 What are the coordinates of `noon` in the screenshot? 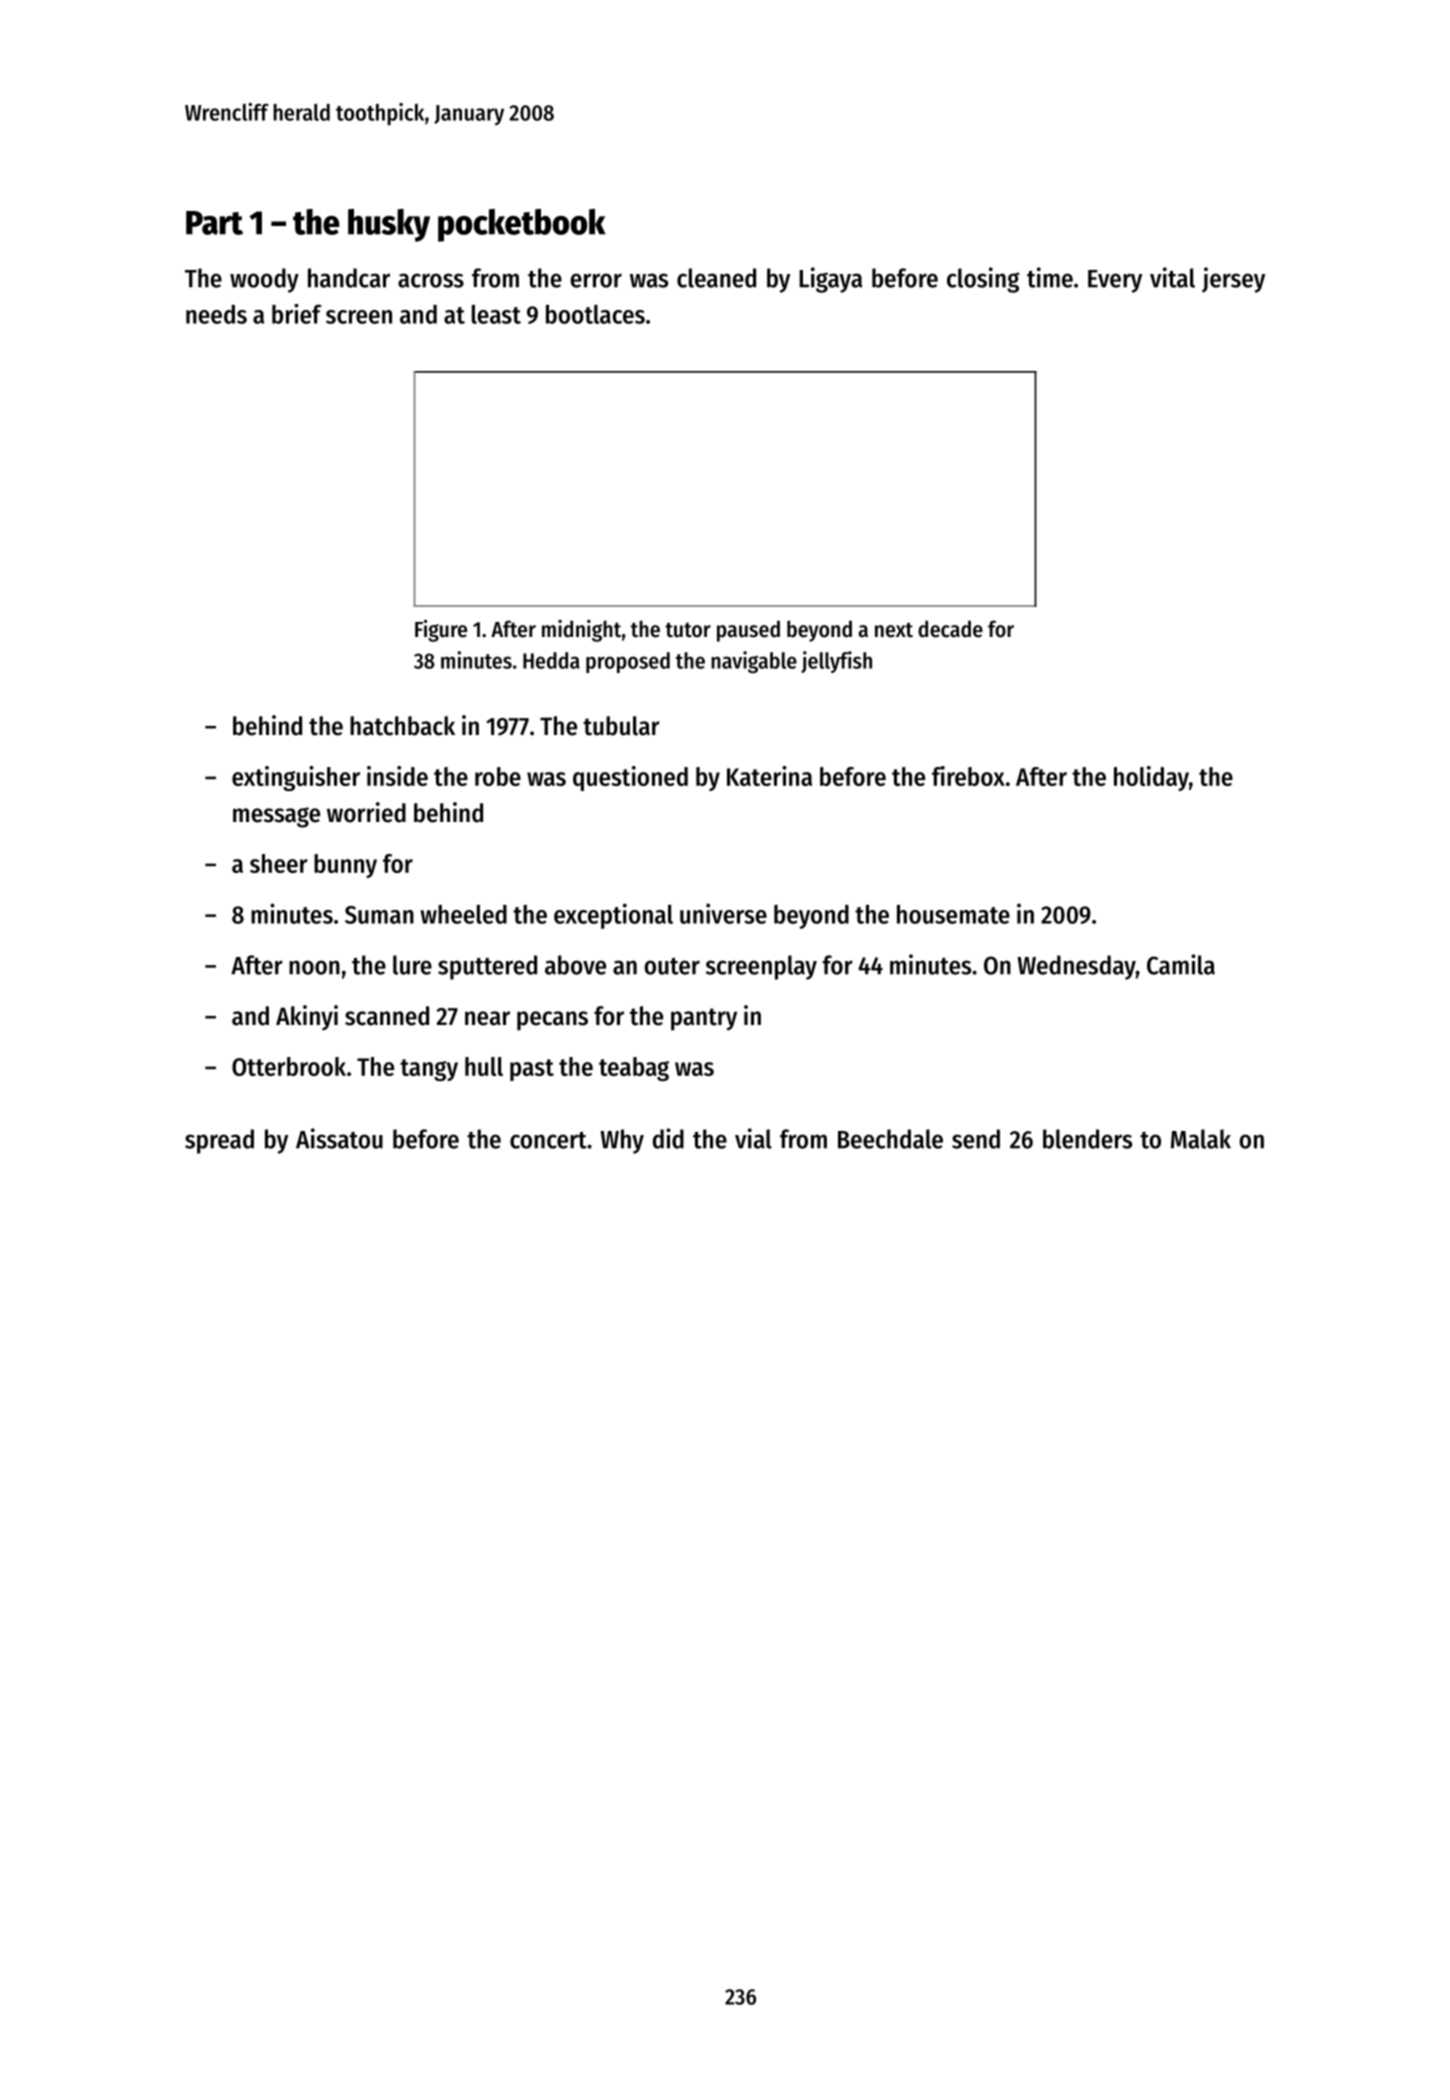 It's located at (314, 967).
